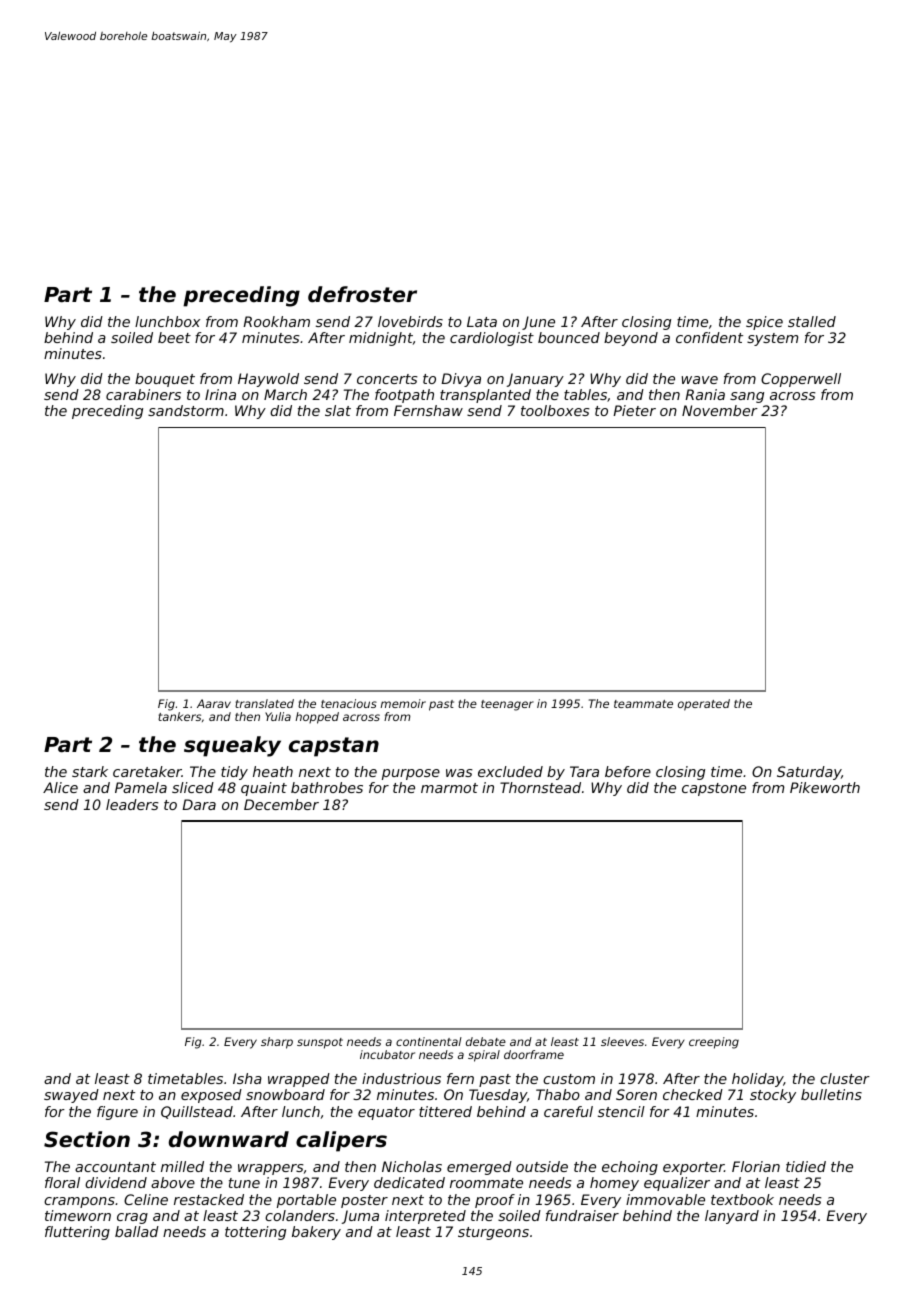 The width and height of the document is (924, 1308). Describe the element at coordinates (117, 1113) in the document. I see `figure` at that location.
